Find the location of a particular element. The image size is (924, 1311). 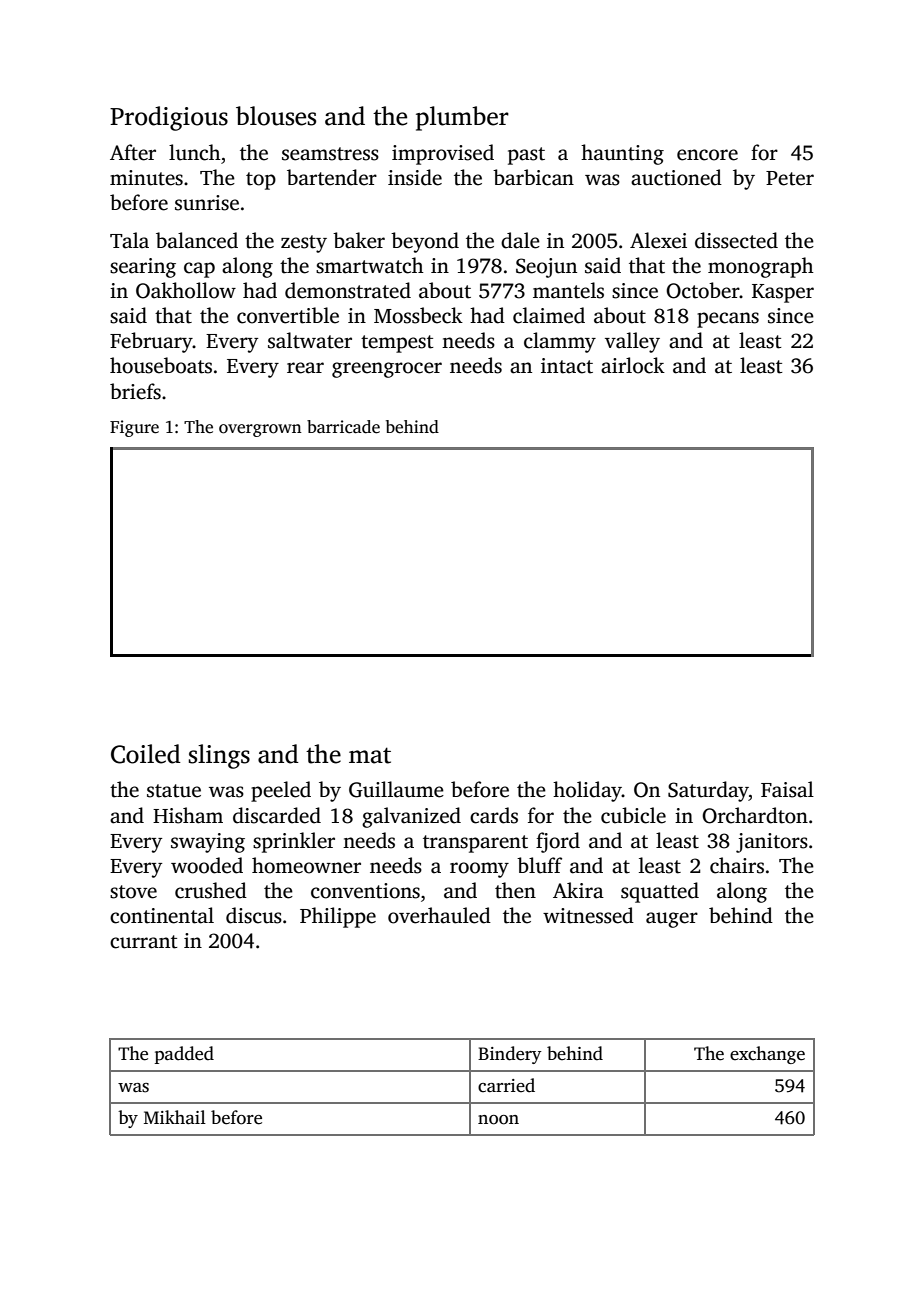

galvanized is located at coordinates (411, 817).
